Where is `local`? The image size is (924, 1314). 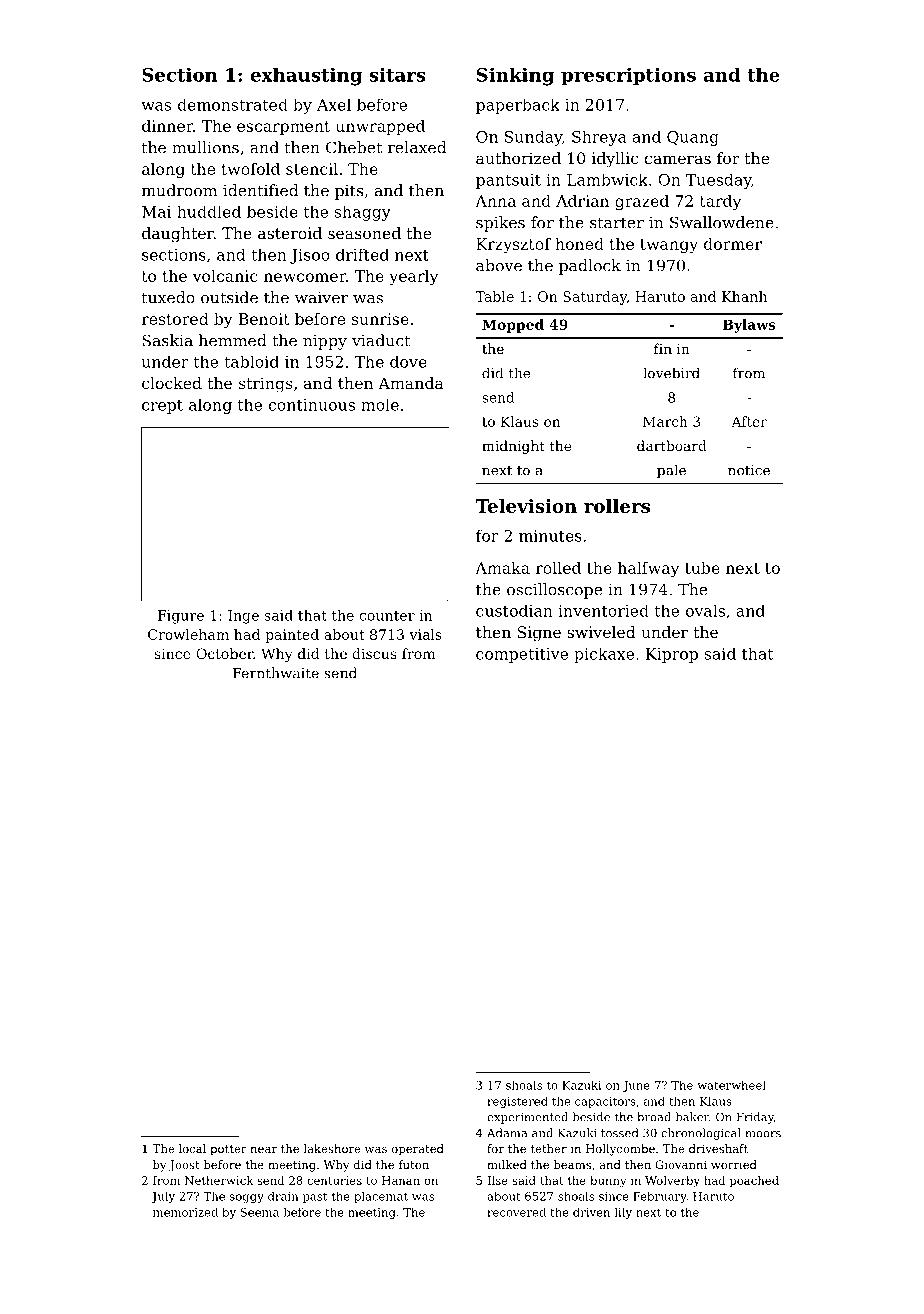
local is located at coordinates (192, 1148).
